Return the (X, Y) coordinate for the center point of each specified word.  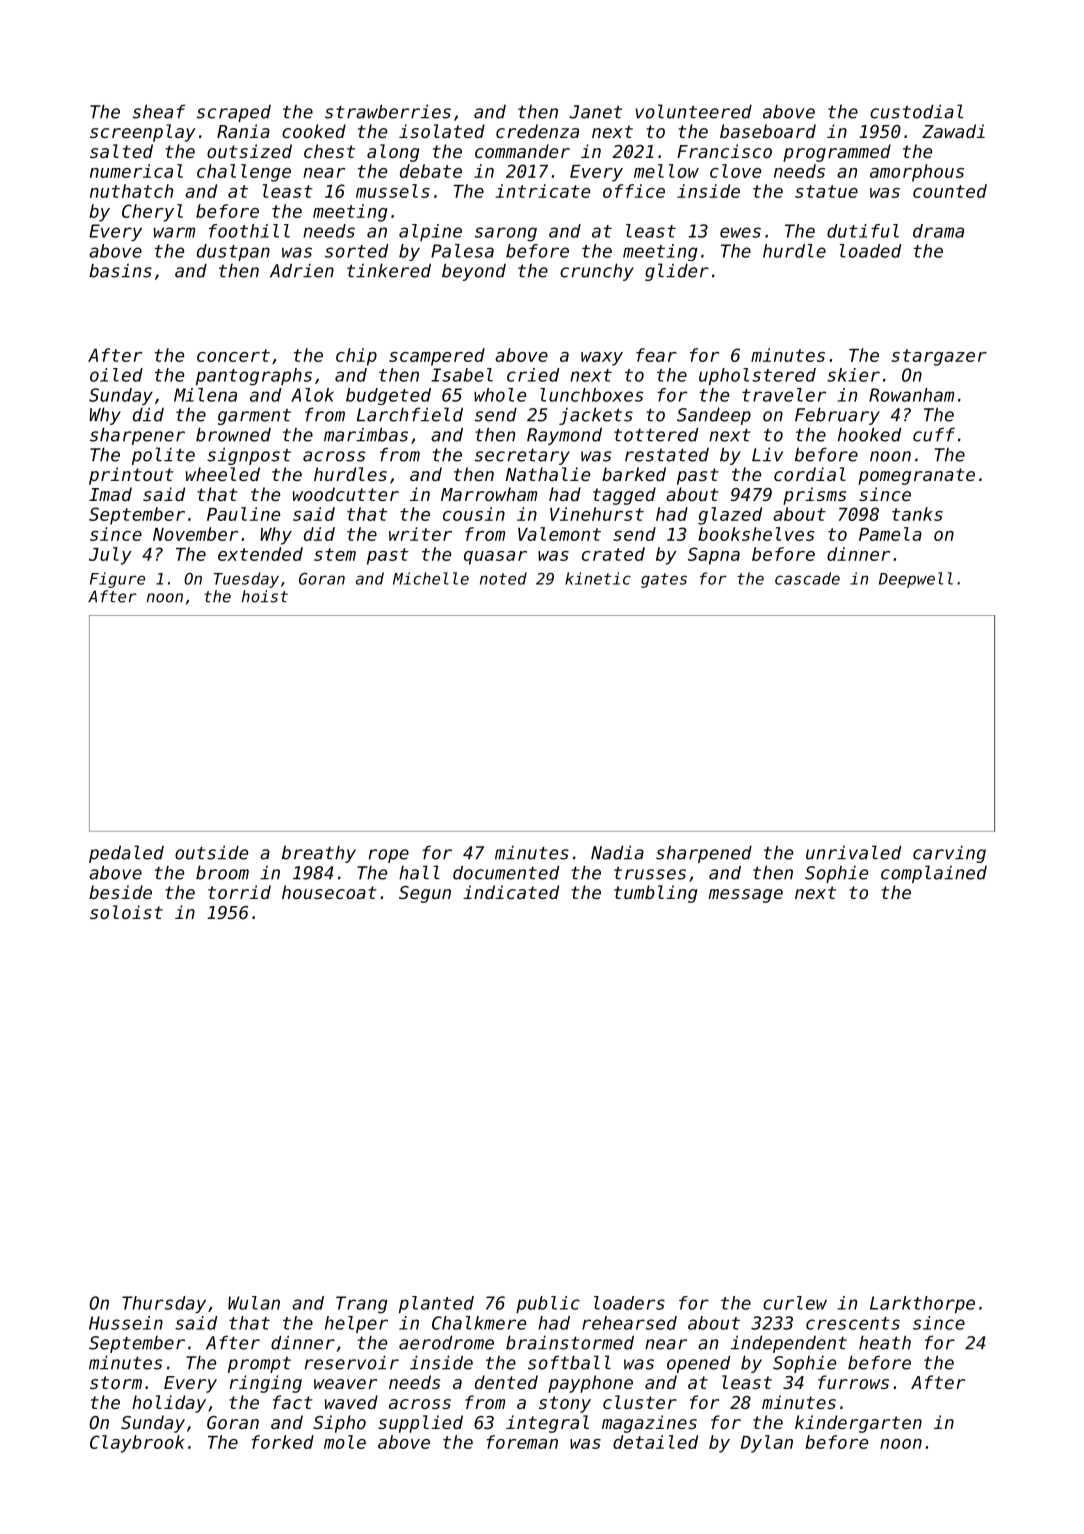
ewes (740, 232)
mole (345, 1442)
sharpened (704, 854)
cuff (934, 434)
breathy (319, 854)
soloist (126, 912)
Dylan (767, 1444)
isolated (442, 131)
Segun (425, 894)
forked (282, 1442)
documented (506, 872)
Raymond (564, 436)
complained (934, 874)
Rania (243, 131)
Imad (110, 494)
